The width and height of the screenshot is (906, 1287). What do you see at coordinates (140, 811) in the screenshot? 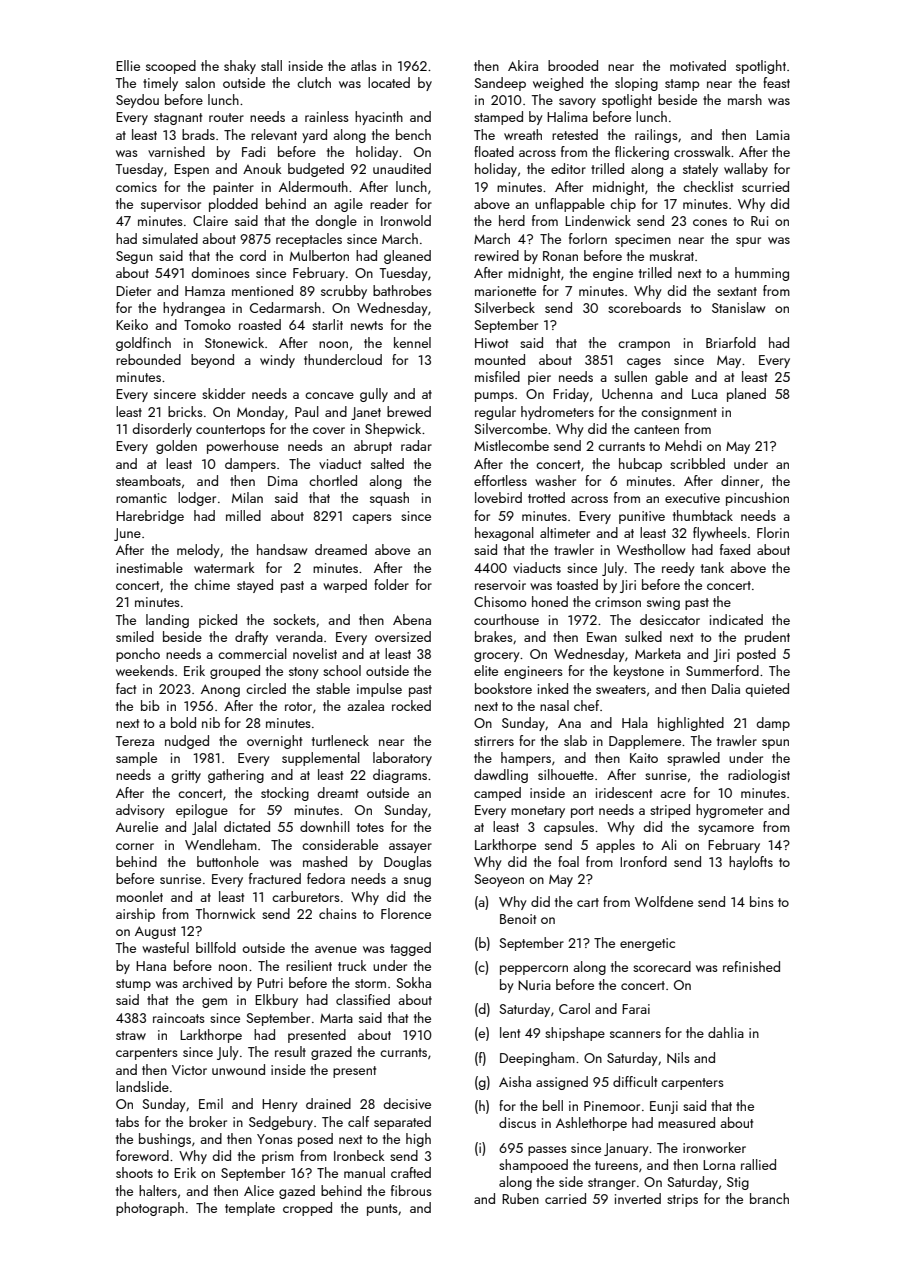
I see `advisory` at bounding box center [140, 811].
